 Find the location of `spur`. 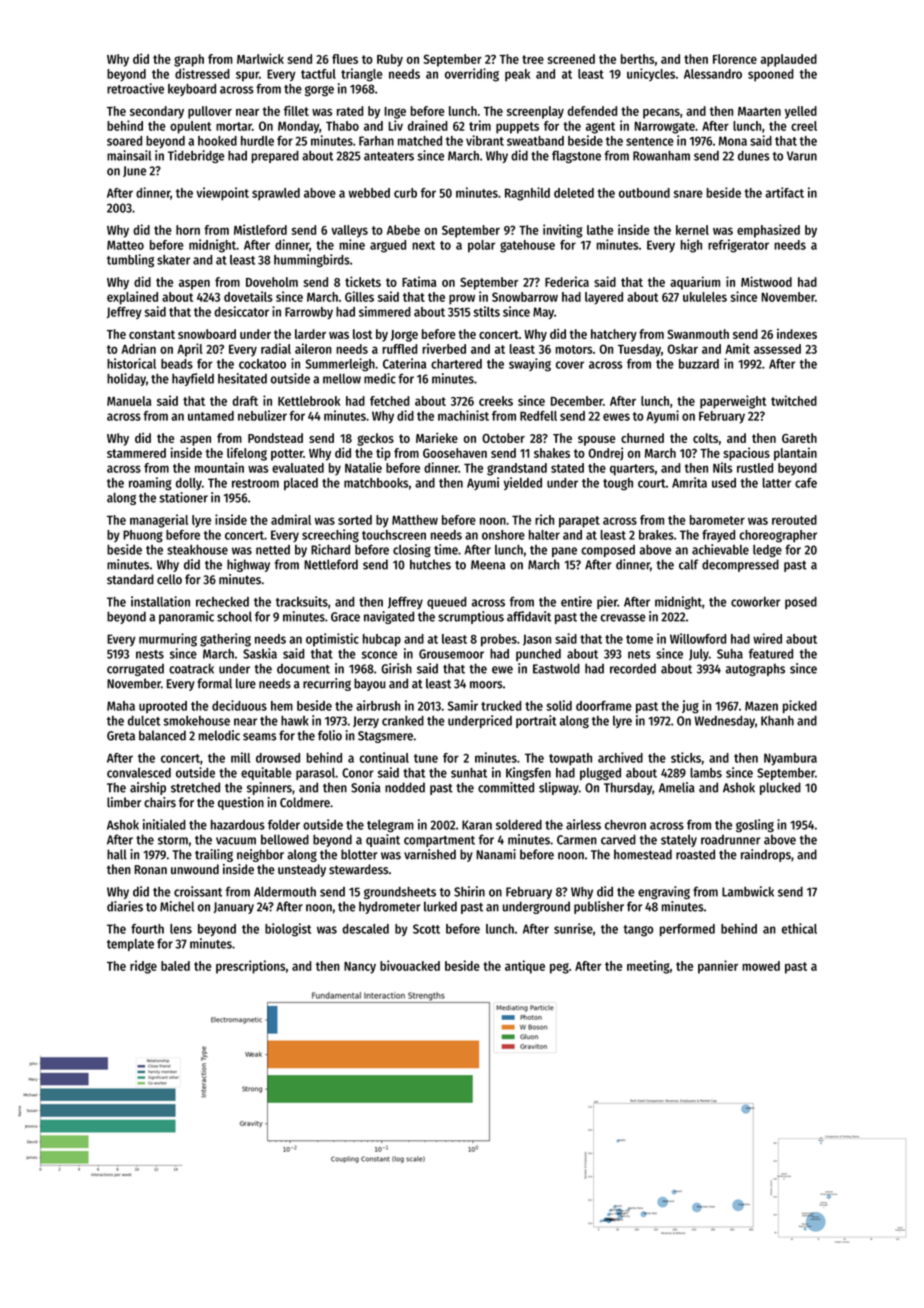

spur is located at coordinates (247, 76).
